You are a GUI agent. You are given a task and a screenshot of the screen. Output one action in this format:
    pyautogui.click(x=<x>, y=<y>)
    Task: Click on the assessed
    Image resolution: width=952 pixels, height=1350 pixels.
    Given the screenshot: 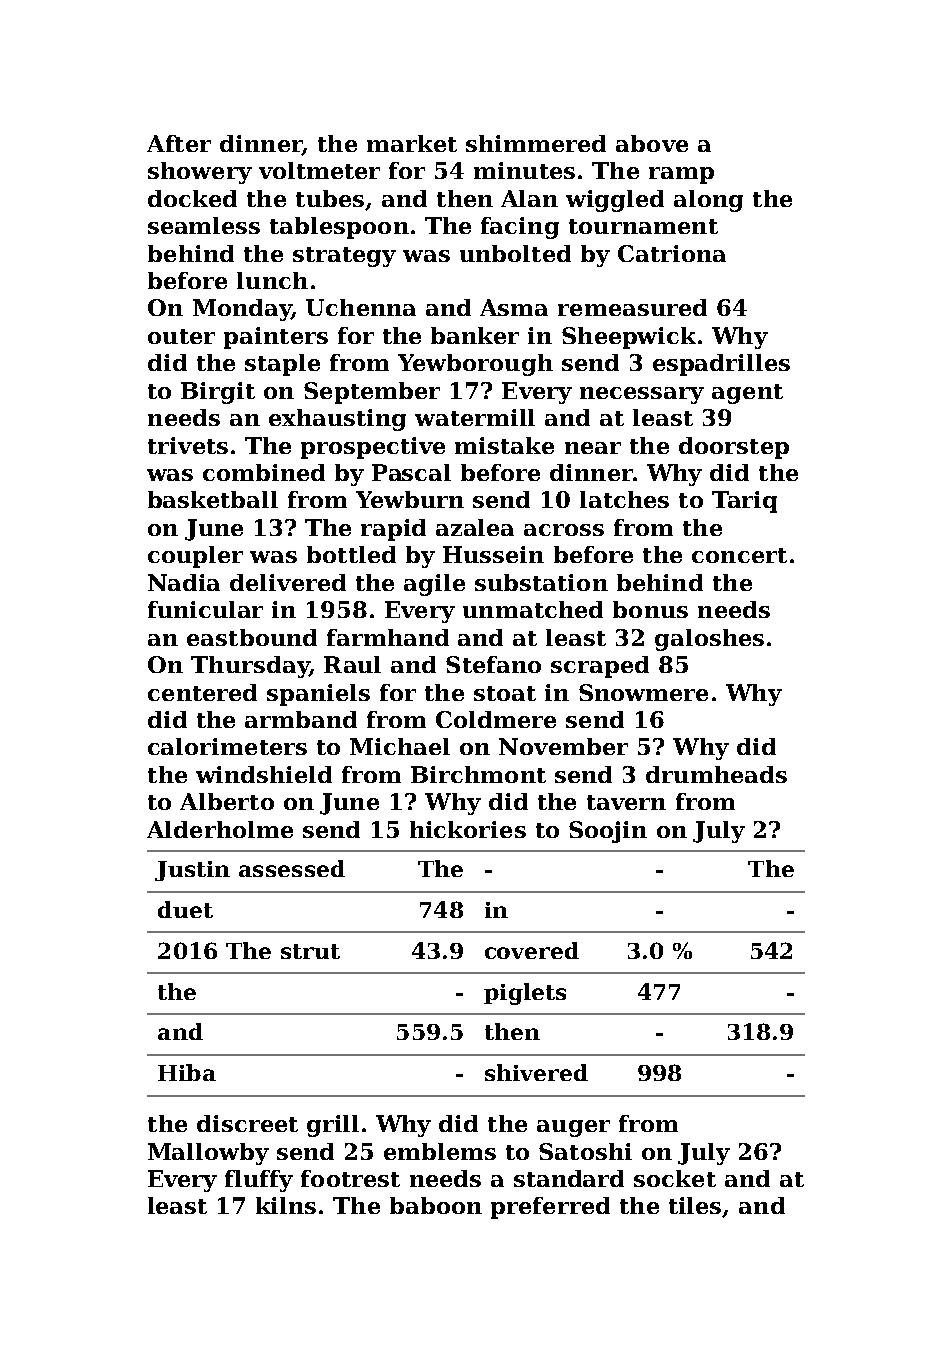 What is the action you would take?
    pyautogui.click(x=292, y=868)
